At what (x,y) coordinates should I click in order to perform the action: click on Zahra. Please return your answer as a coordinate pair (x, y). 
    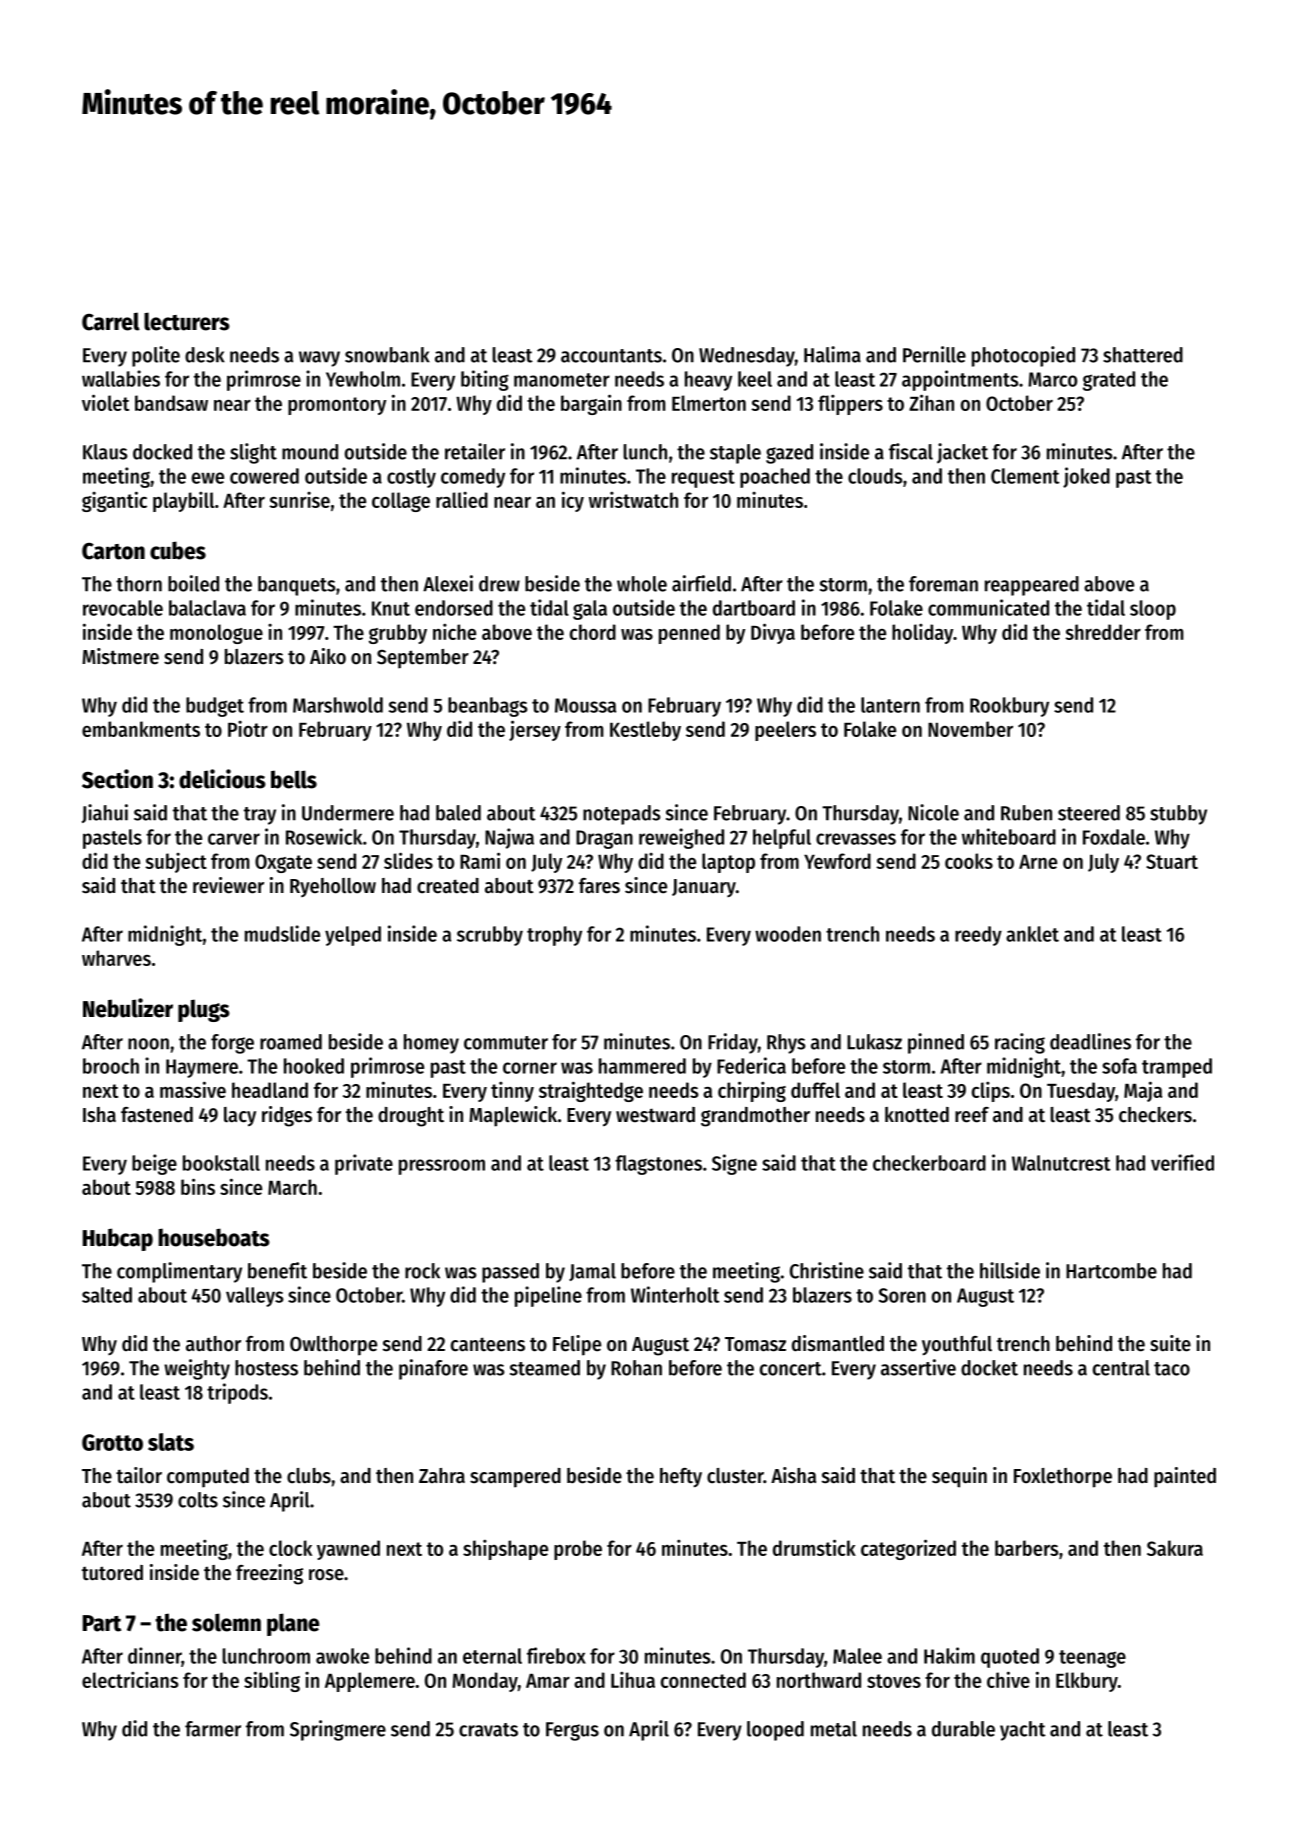
    Looking at the image, I should click on (442, 1476).
